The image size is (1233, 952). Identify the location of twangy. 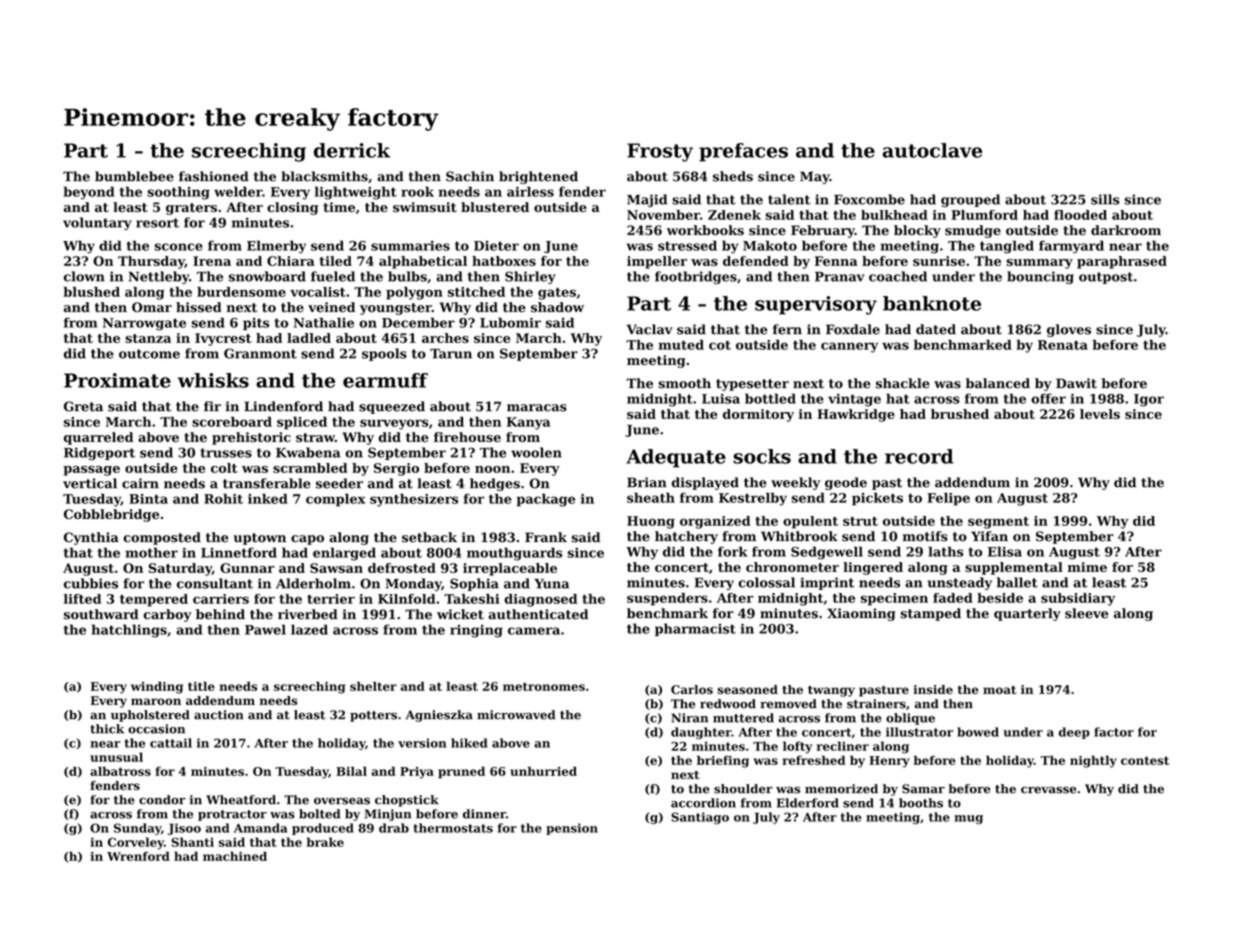
(831, 691).
